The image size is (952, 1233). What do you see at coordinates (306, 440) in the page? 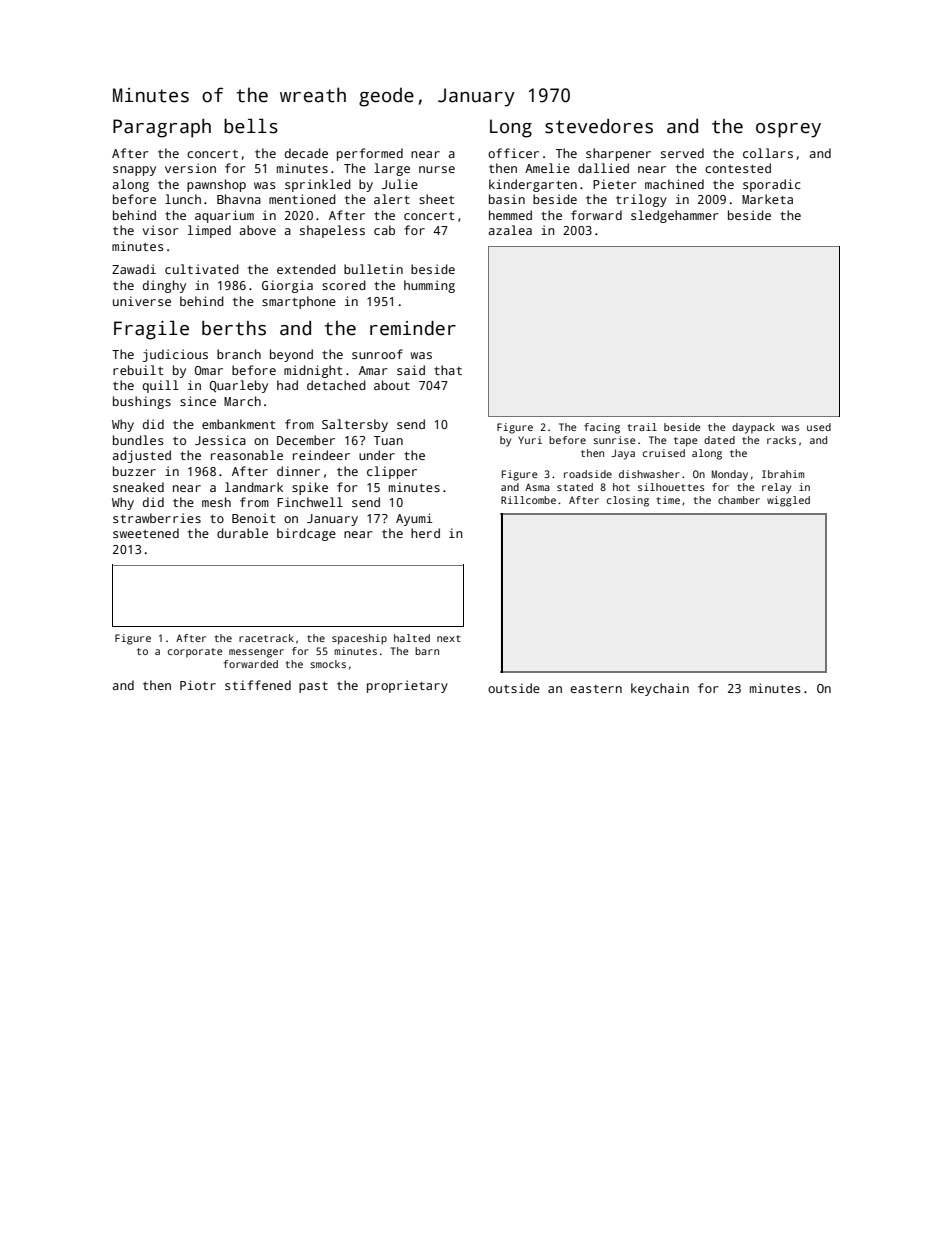
I see `December` at bounding box center [306, 440].
